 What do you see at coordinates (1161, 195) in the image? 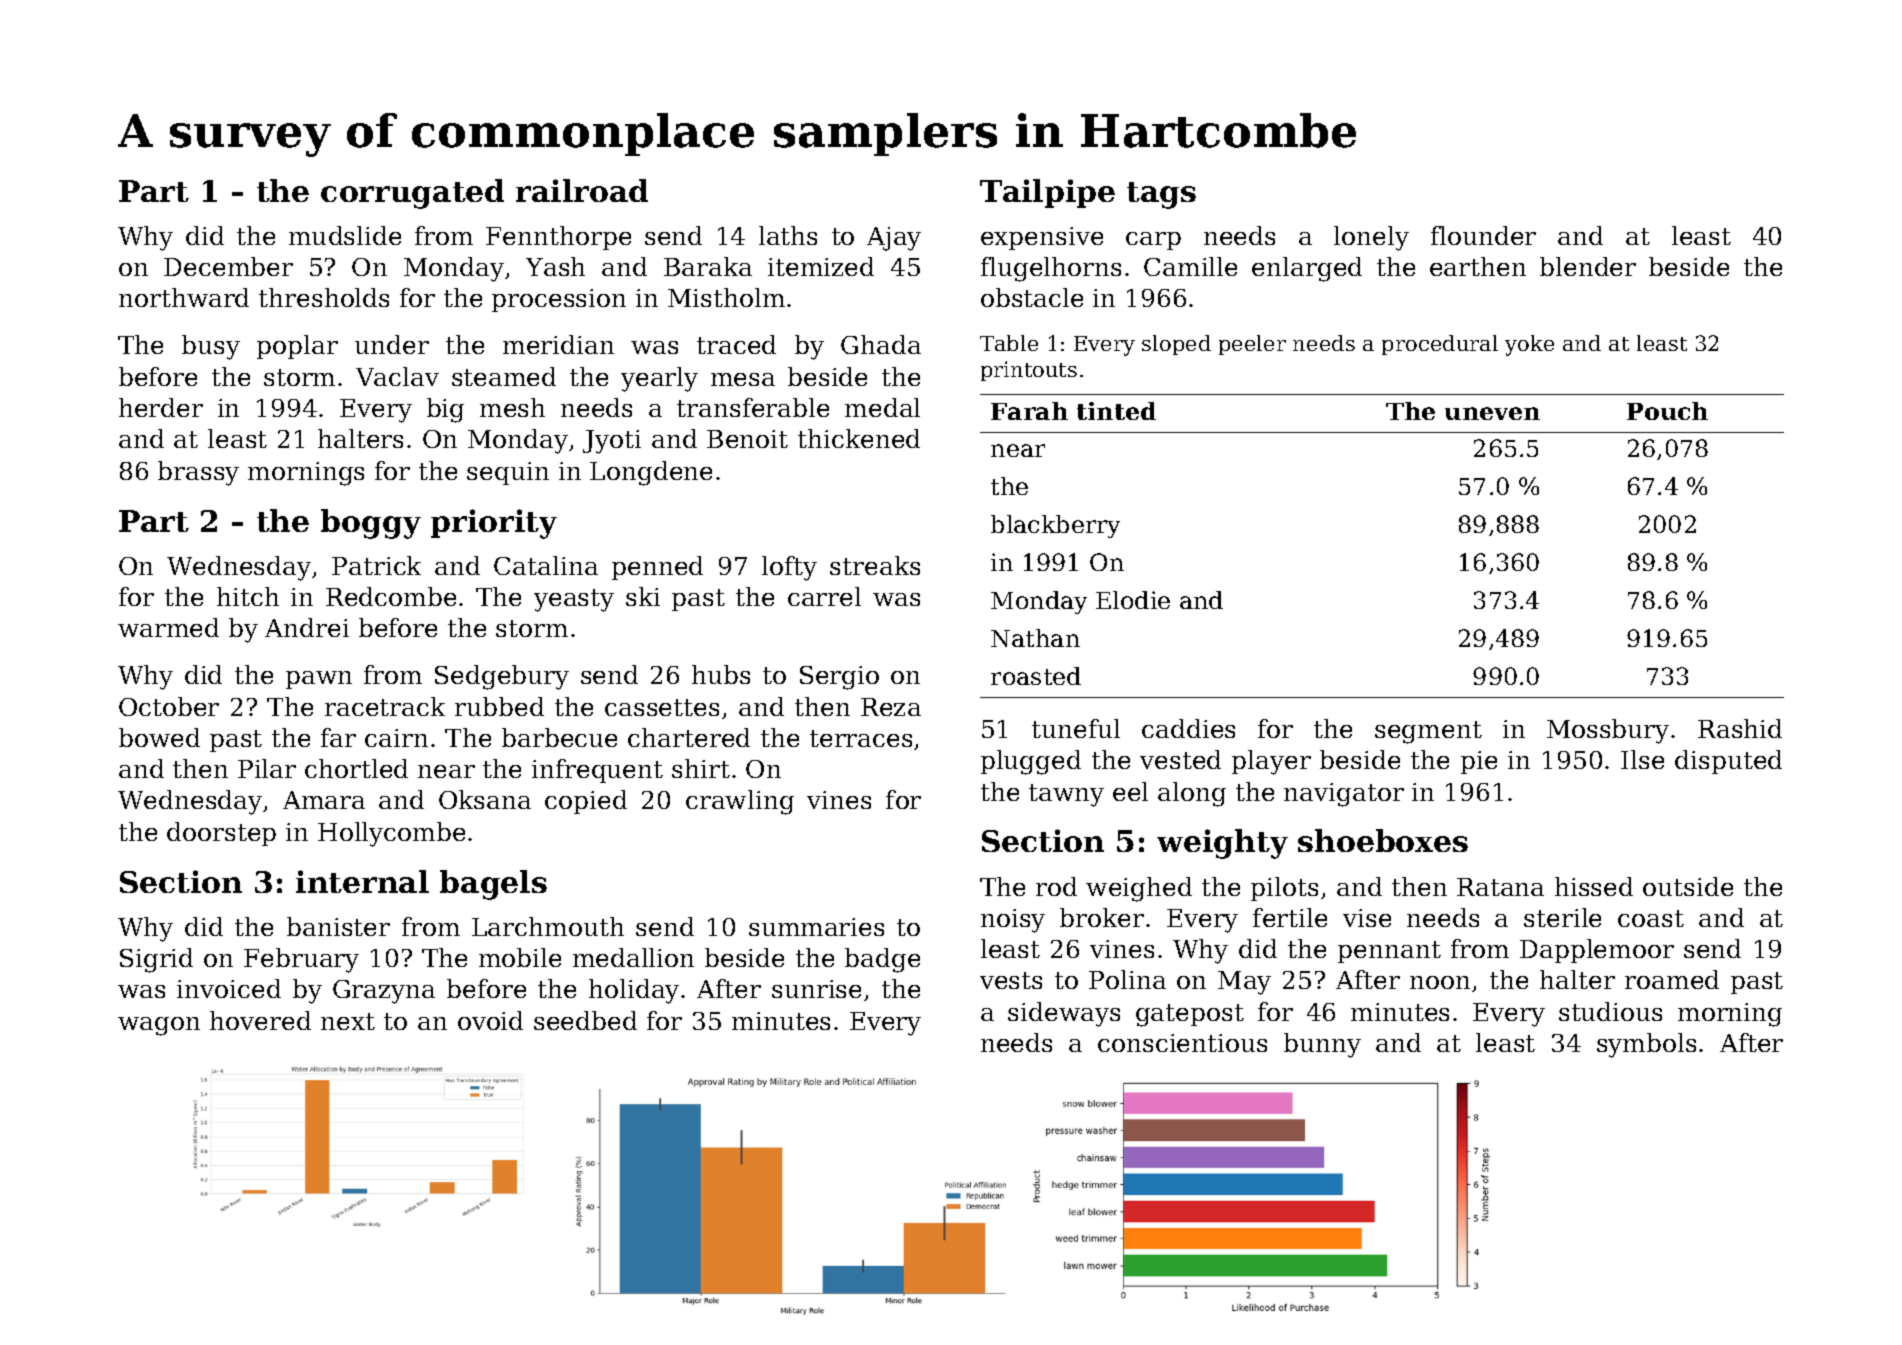
I see `tags` at bounding box center [1161, 195].
